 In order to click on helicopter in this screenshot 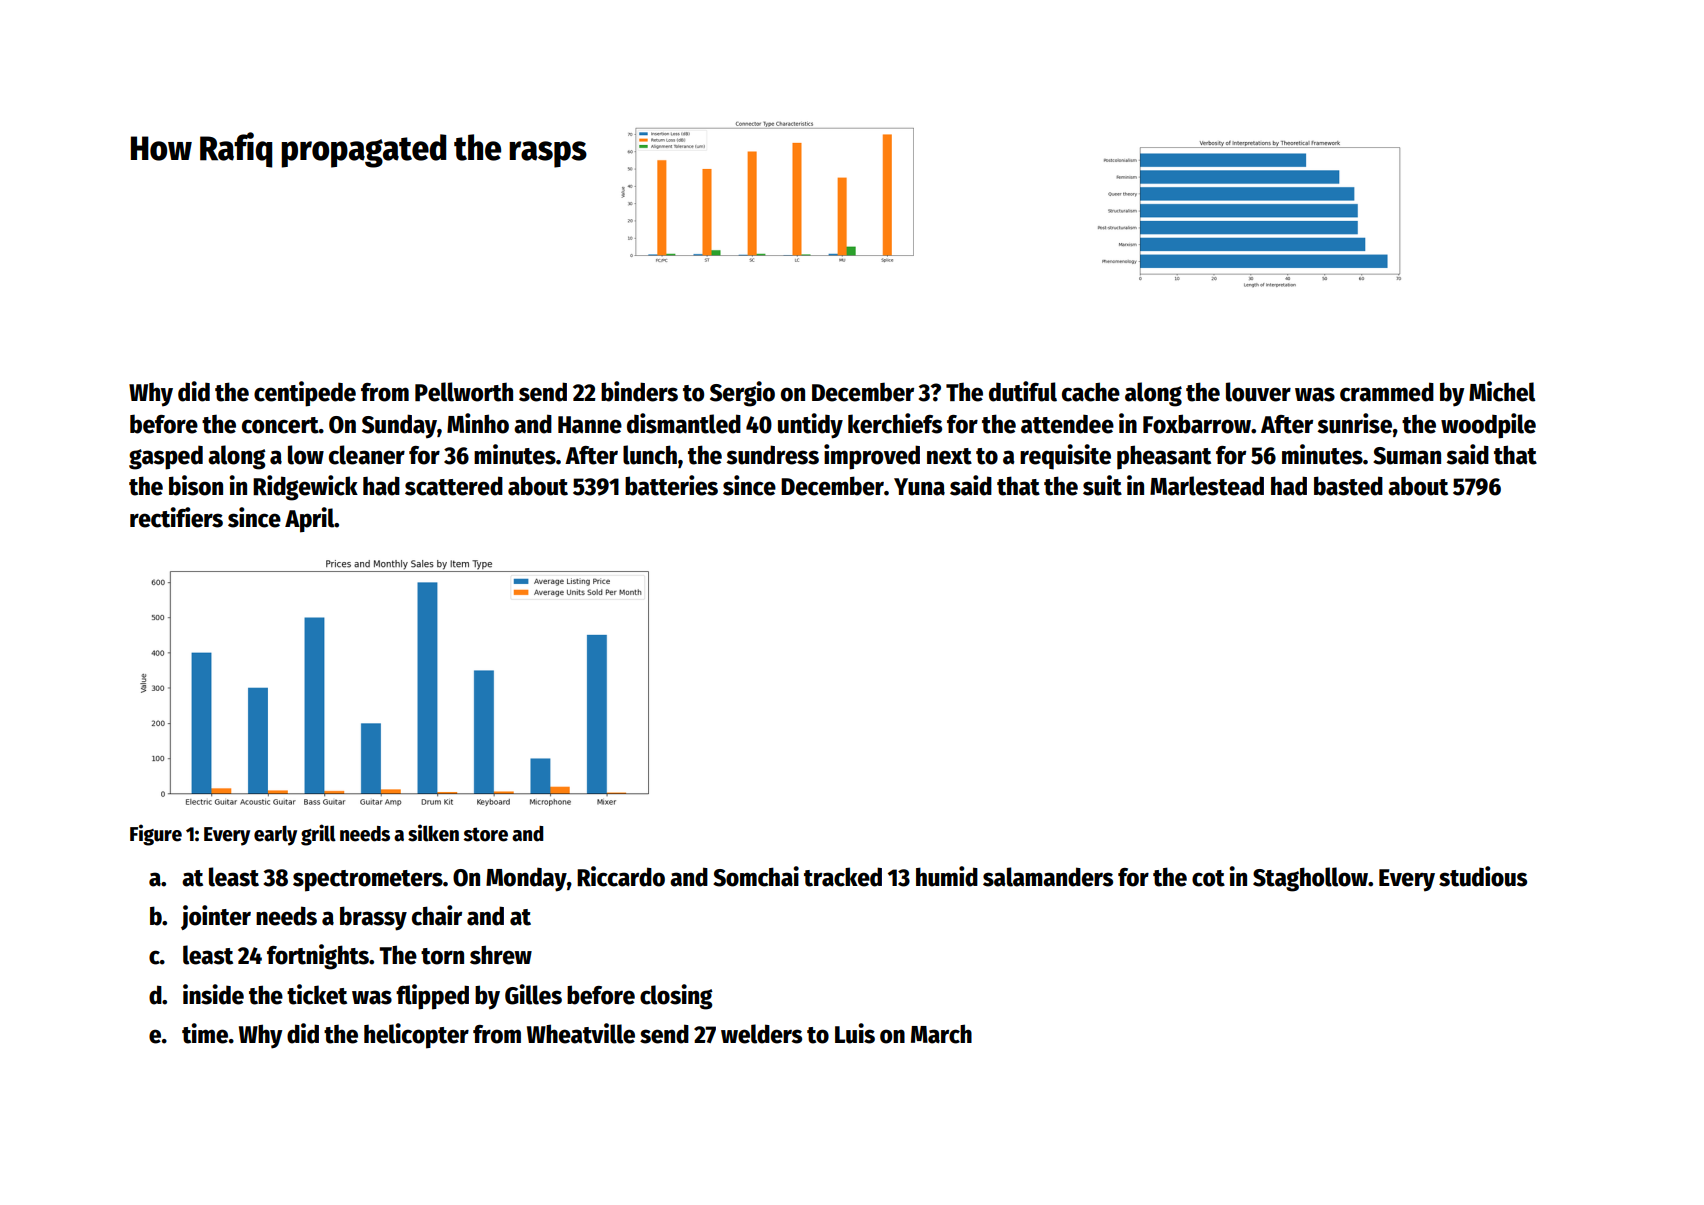, I will do `click(416, 1036)`.
